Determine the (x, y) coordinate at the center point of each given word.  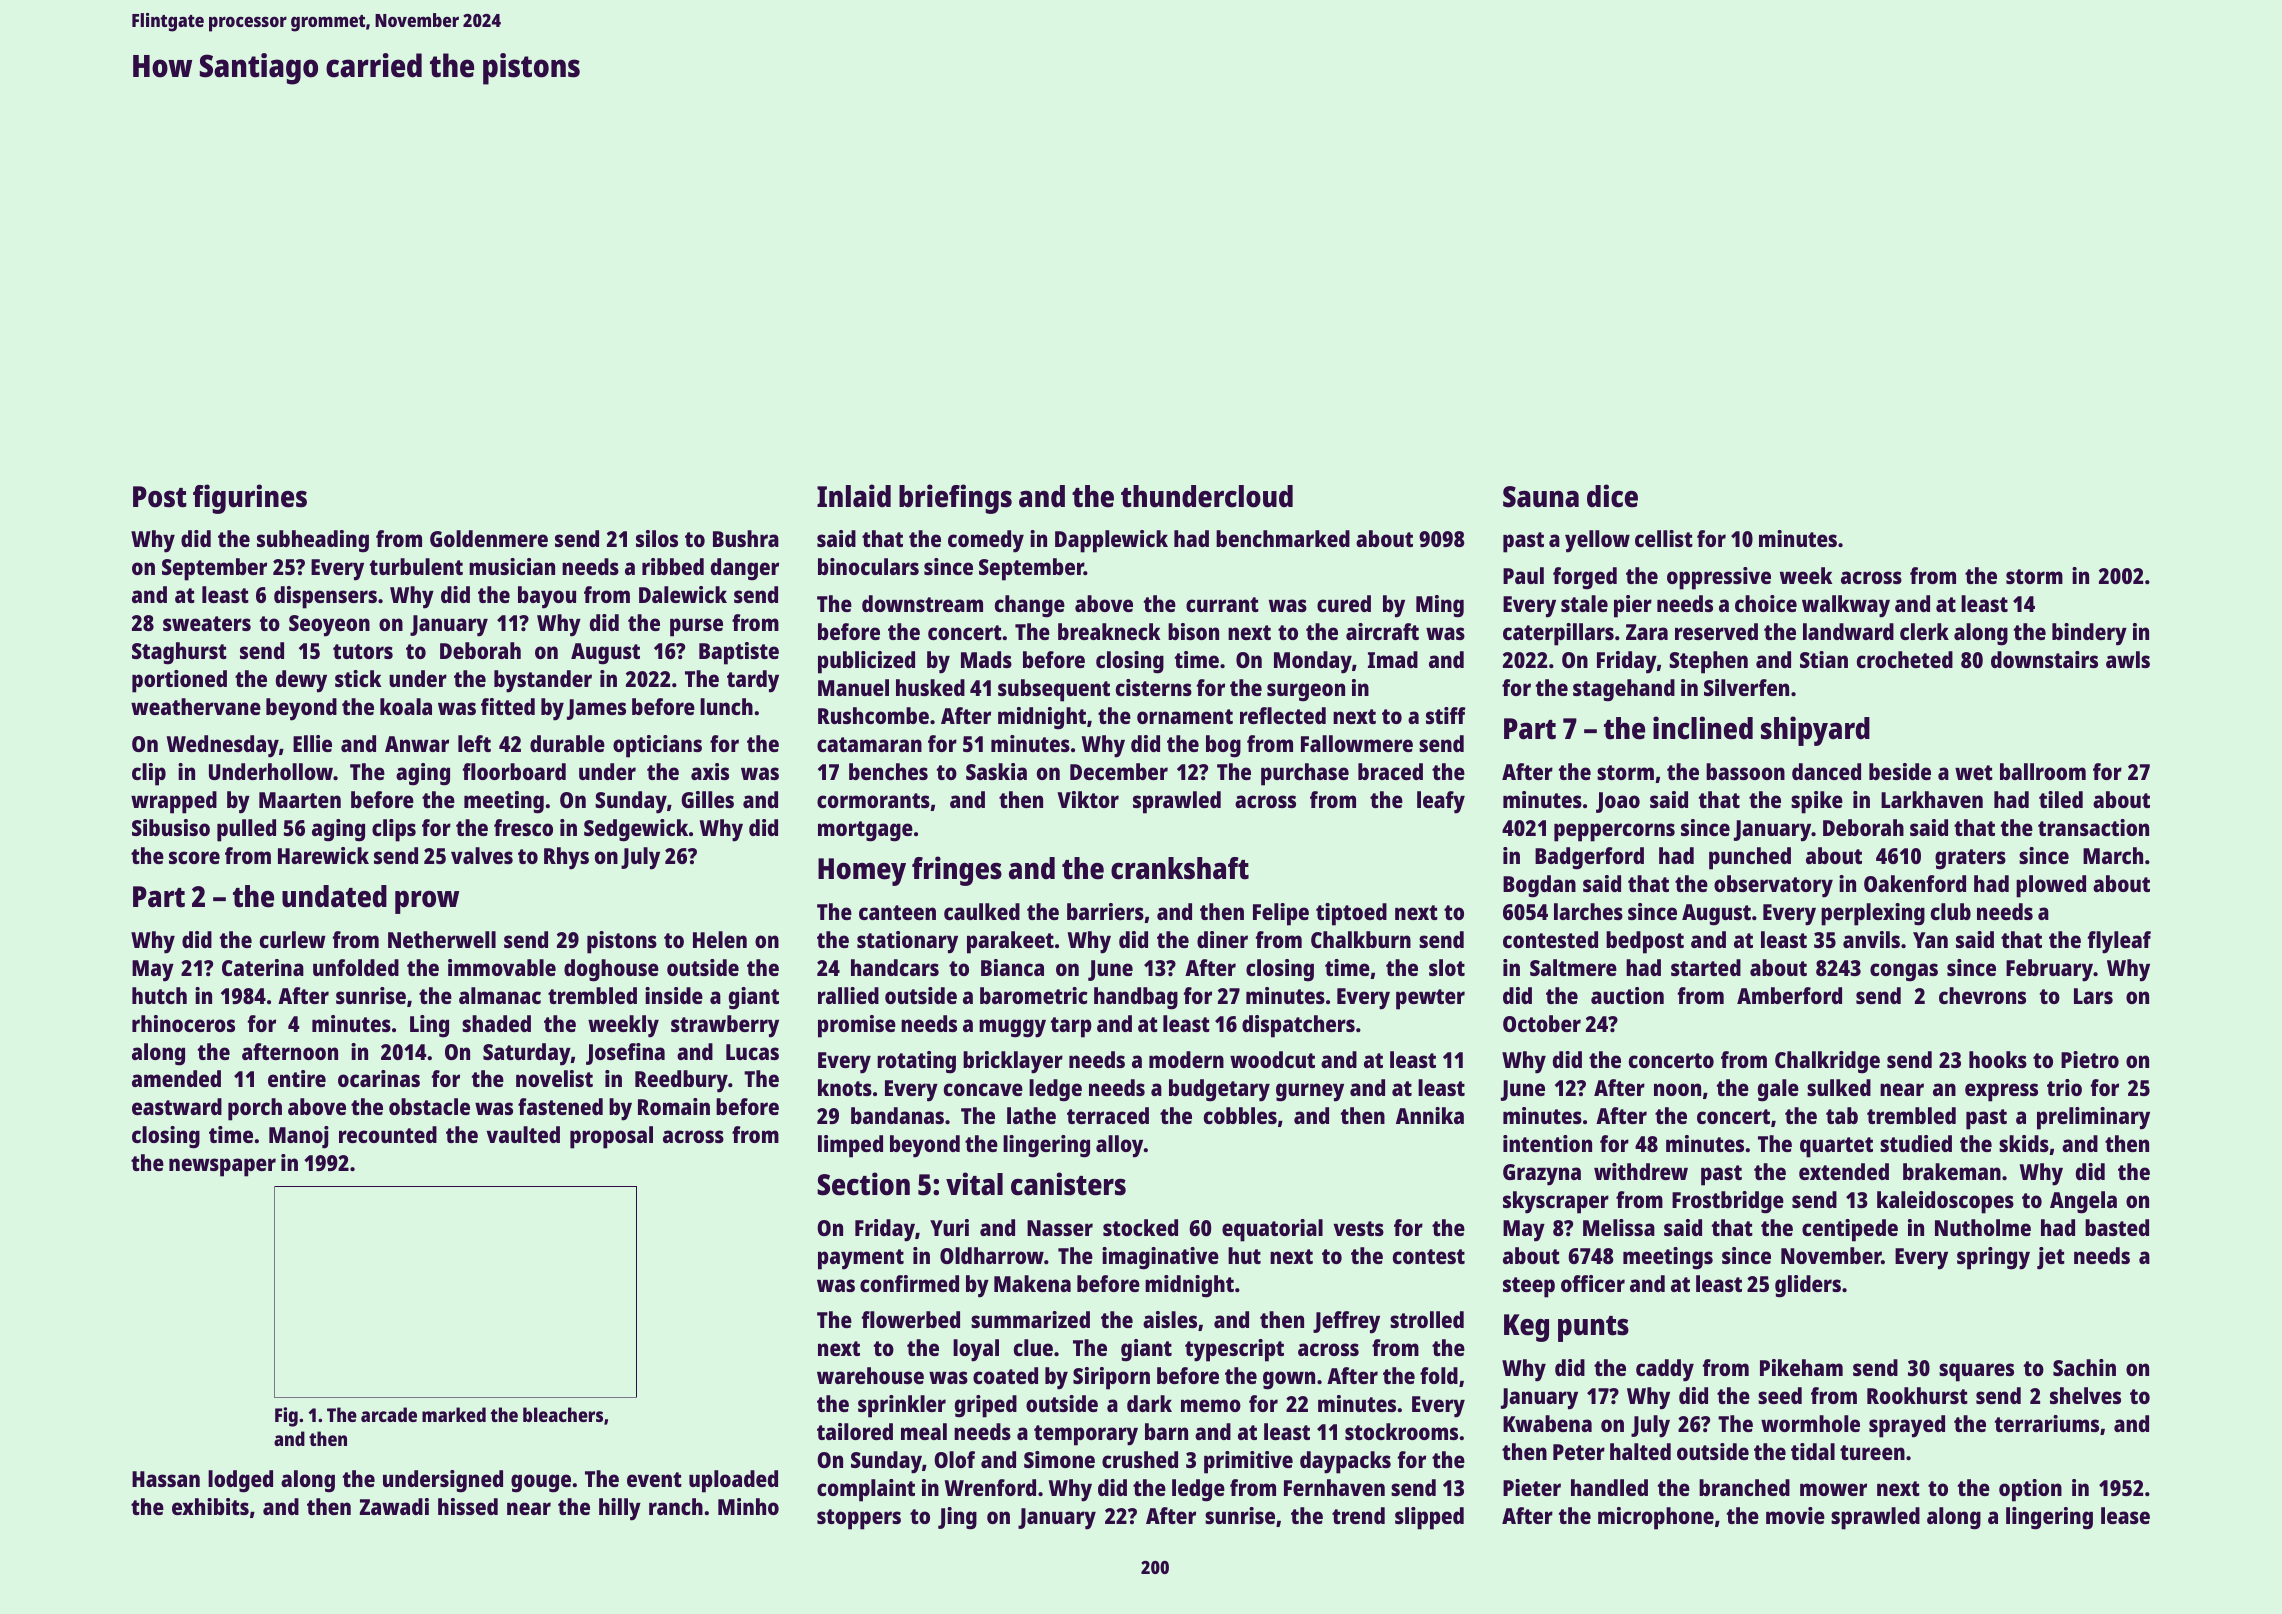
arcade (389, 1414)
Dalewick (683, 594)
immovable (502, 967)
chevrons (1982, 995)
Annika (1430, 1115)
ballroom (2043, 771)
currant (1222, 604)
